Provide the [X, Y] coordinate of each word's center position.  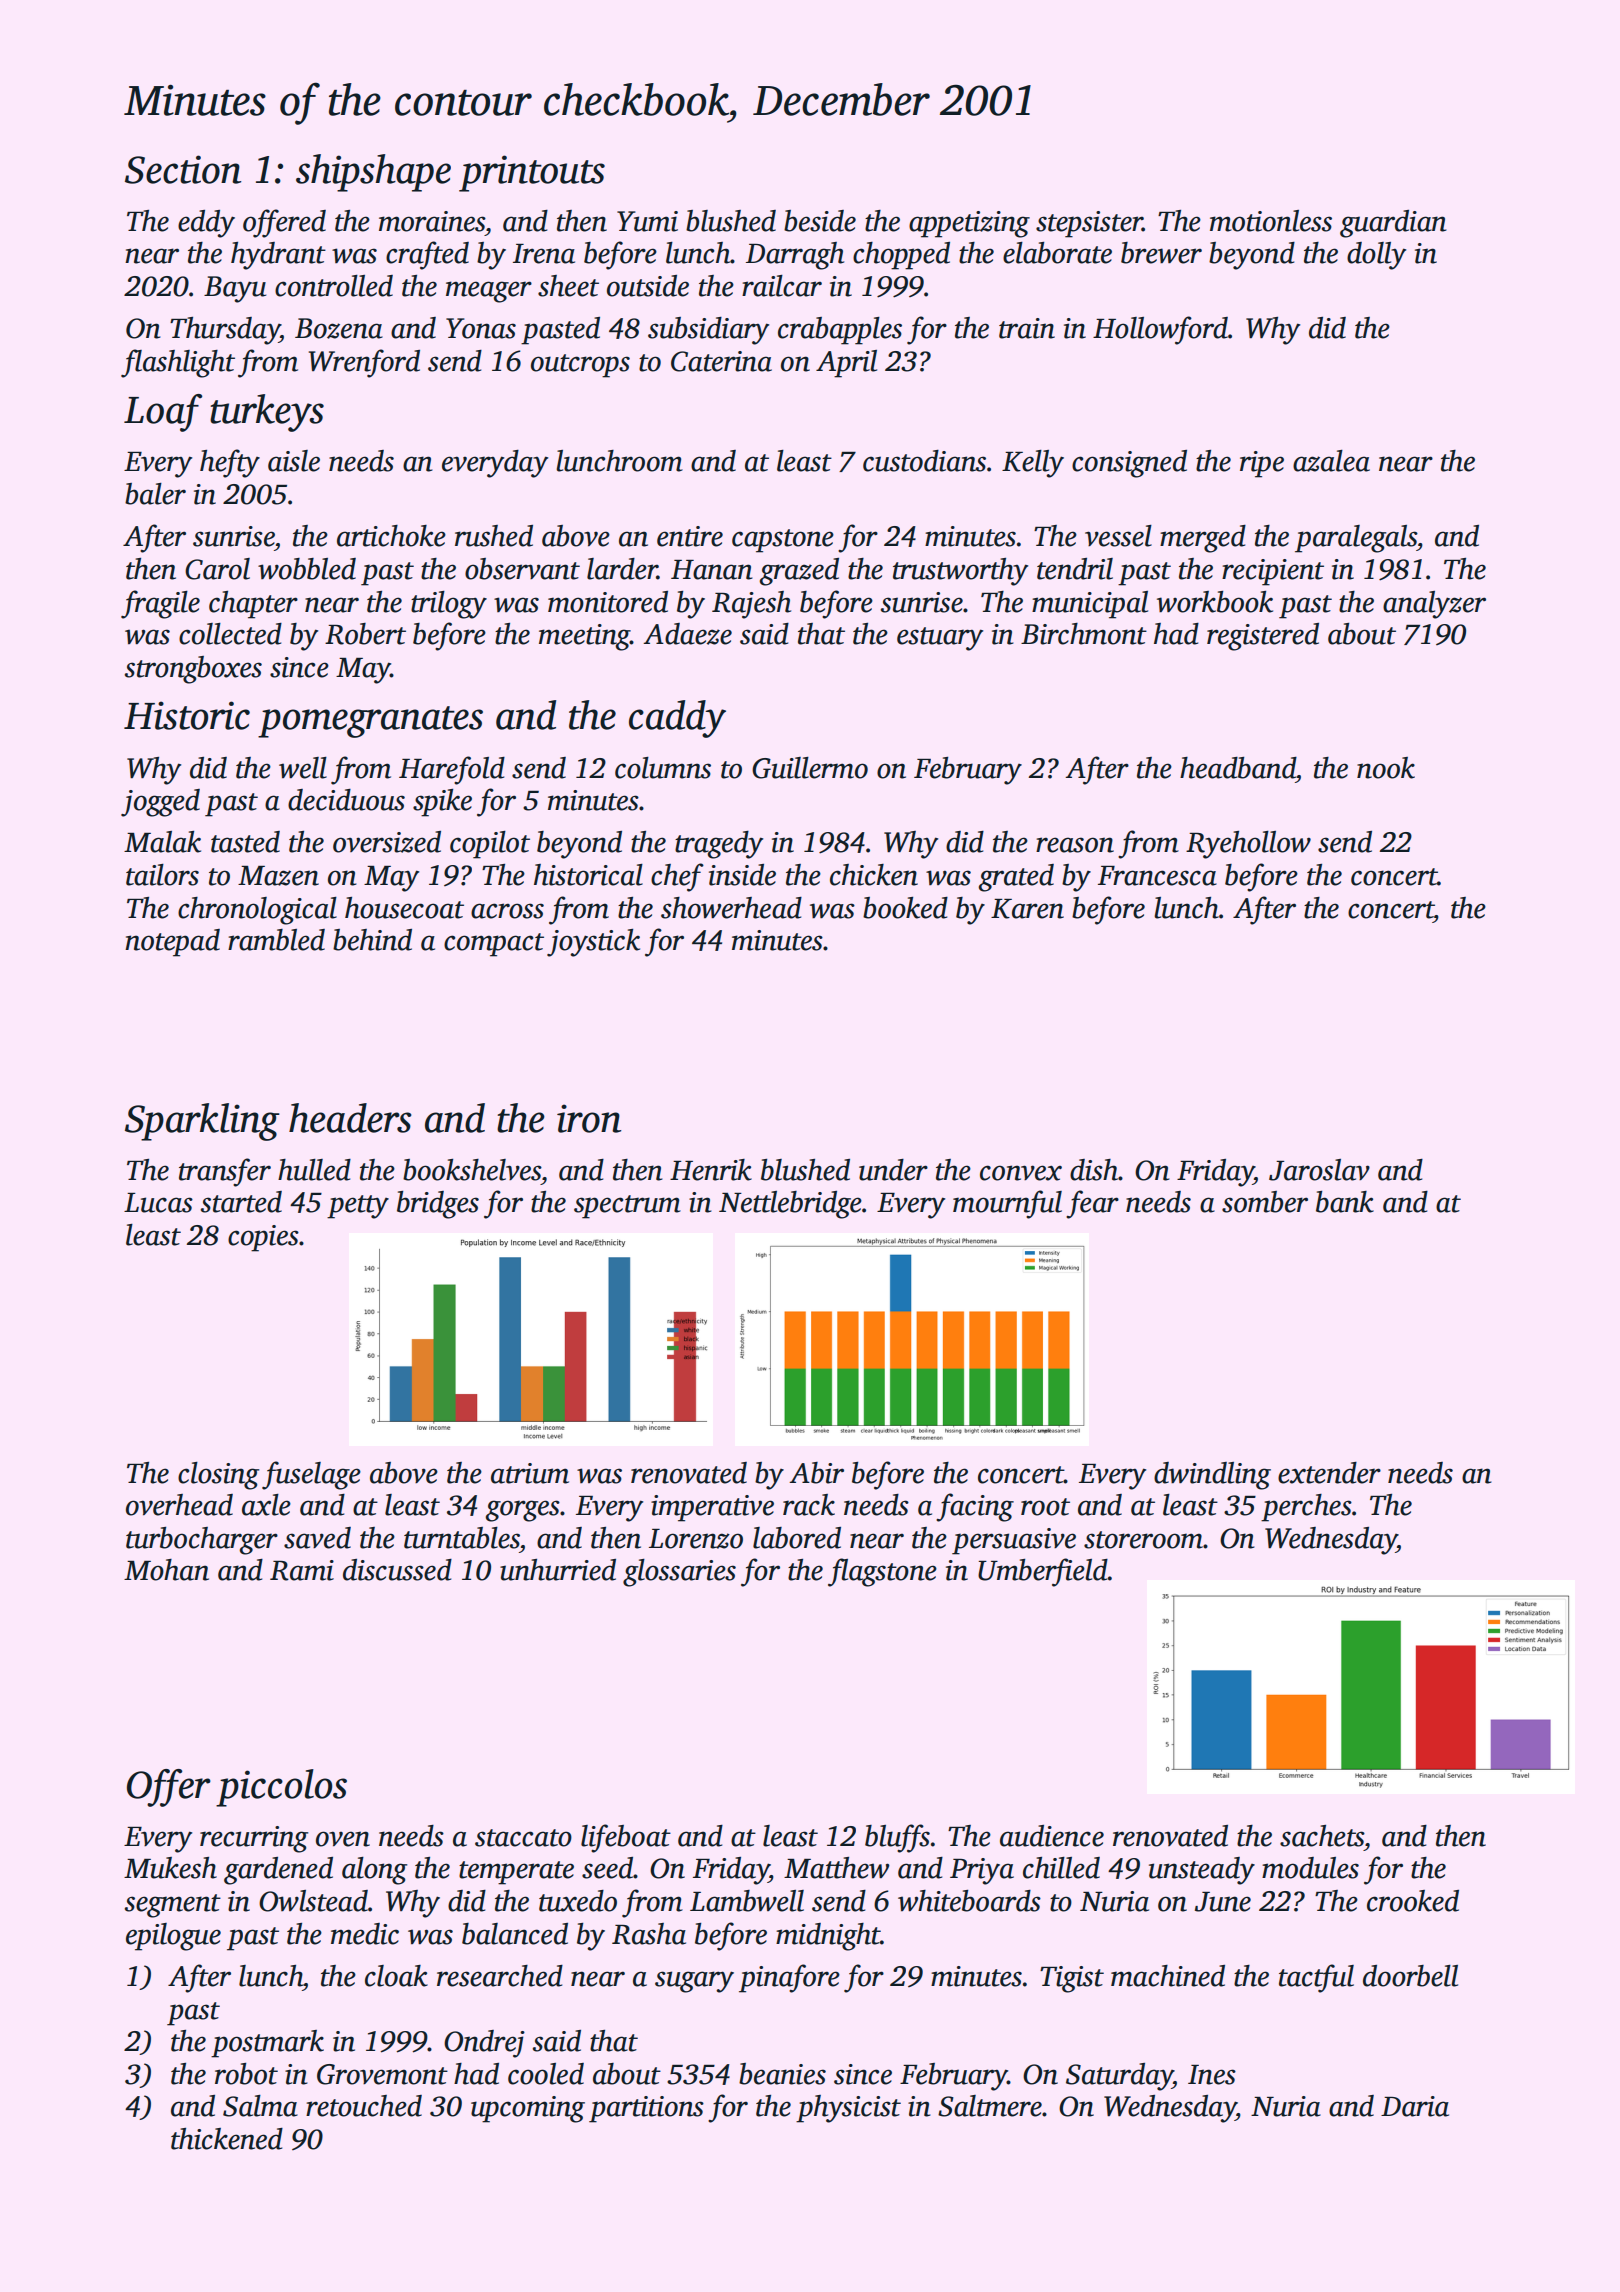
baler [155, 494]
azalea [1331, 461]
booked [905, 908]
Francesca [1157, 876]
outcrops [580, 366]
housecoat [404, 908]
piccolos [281, 1788]
